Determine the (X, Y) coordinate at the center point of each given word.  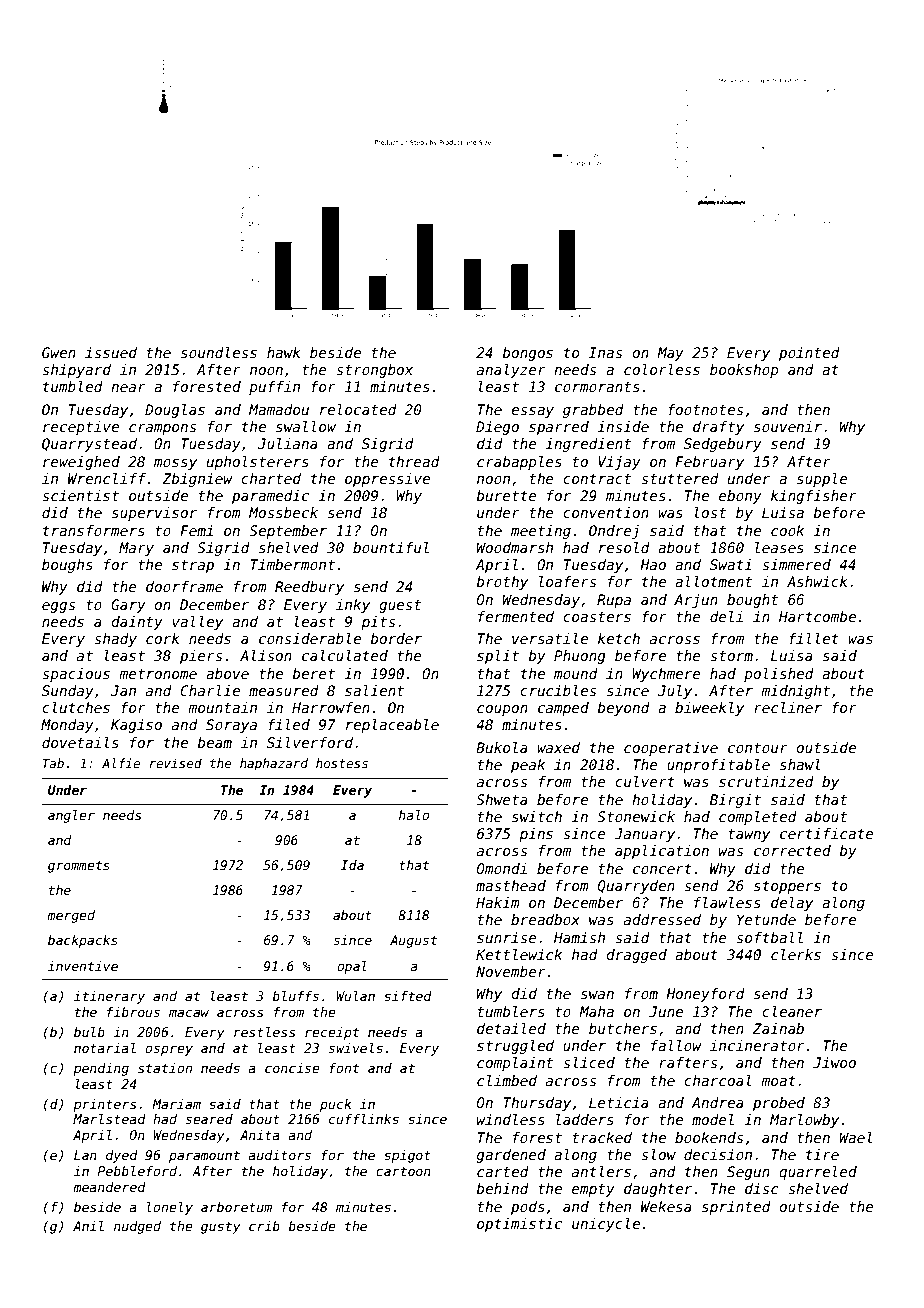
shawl (800, 764)
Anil (88, 1226)
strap (193, 566)
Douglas (175, 411)
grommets (79, 867)
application (662, 852)
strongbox (374, 371)
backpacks (83, 941)
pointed (809, 354)
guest (400, 606)
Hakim (498, 902)
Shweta (502, 799)
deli (726, 616)
